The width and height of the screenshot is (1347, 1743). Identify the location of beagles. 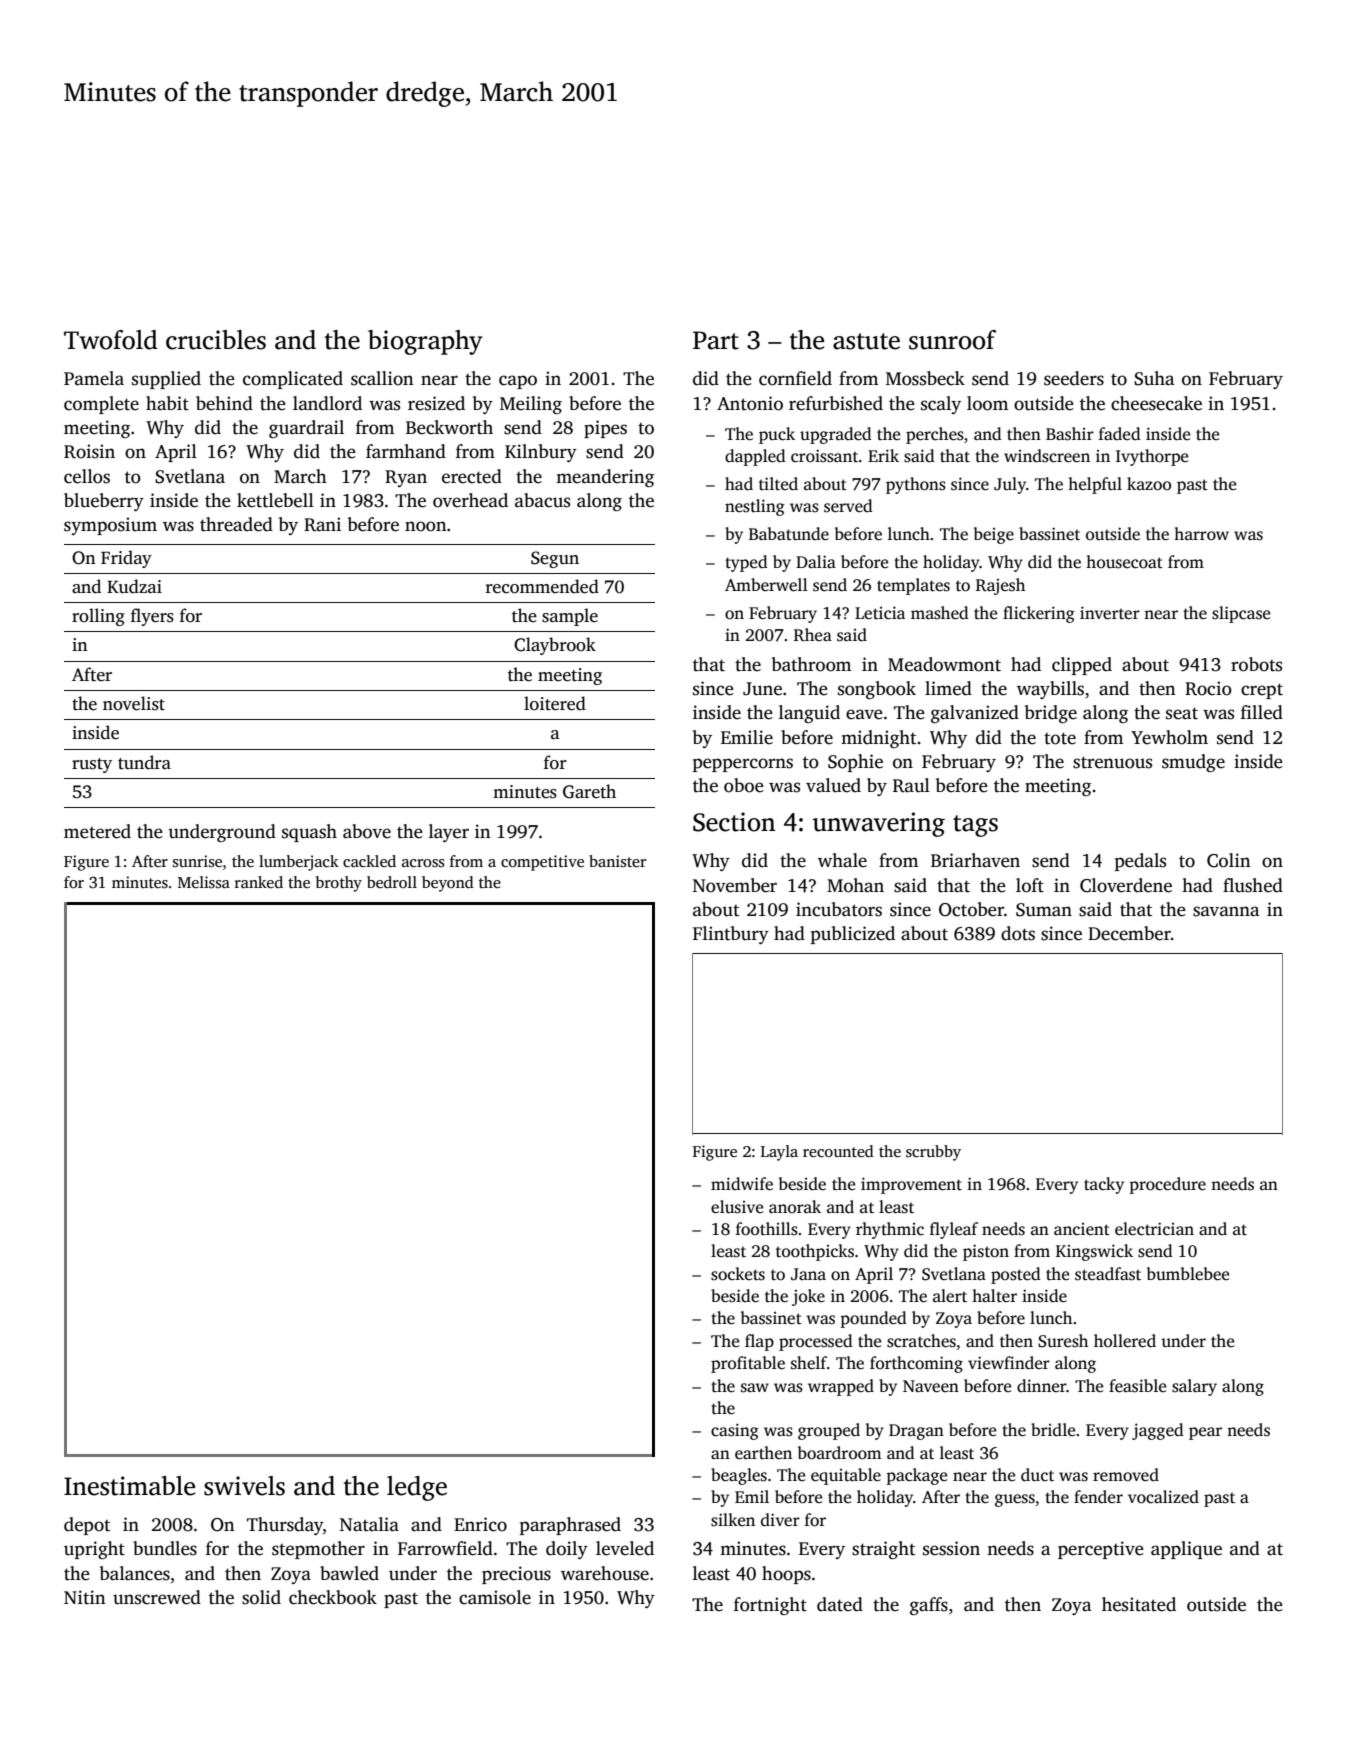
(739, 1476).
